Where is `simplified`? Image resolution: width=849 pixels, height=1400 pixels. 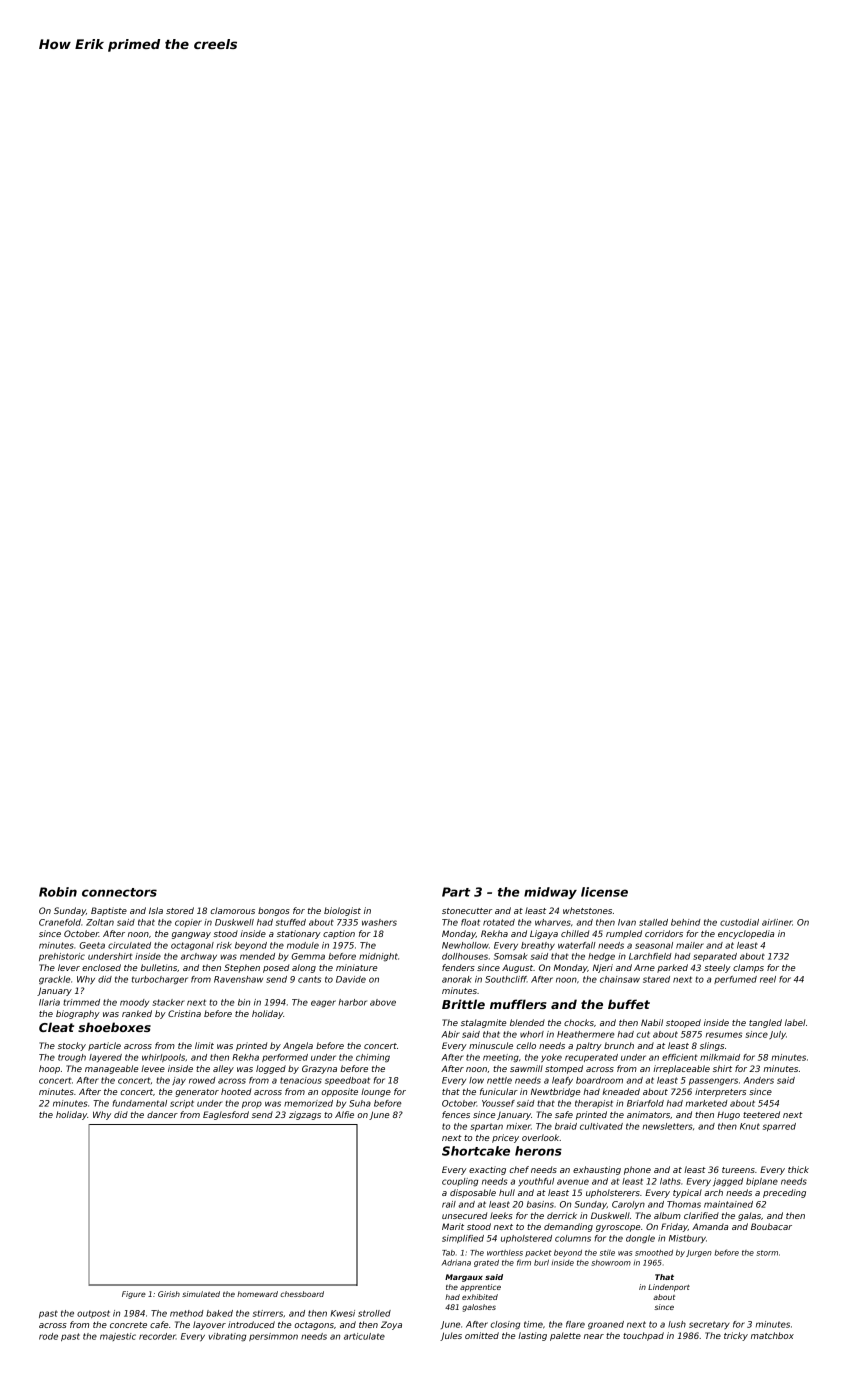
simplified is located at coordinates (463, 1239).
